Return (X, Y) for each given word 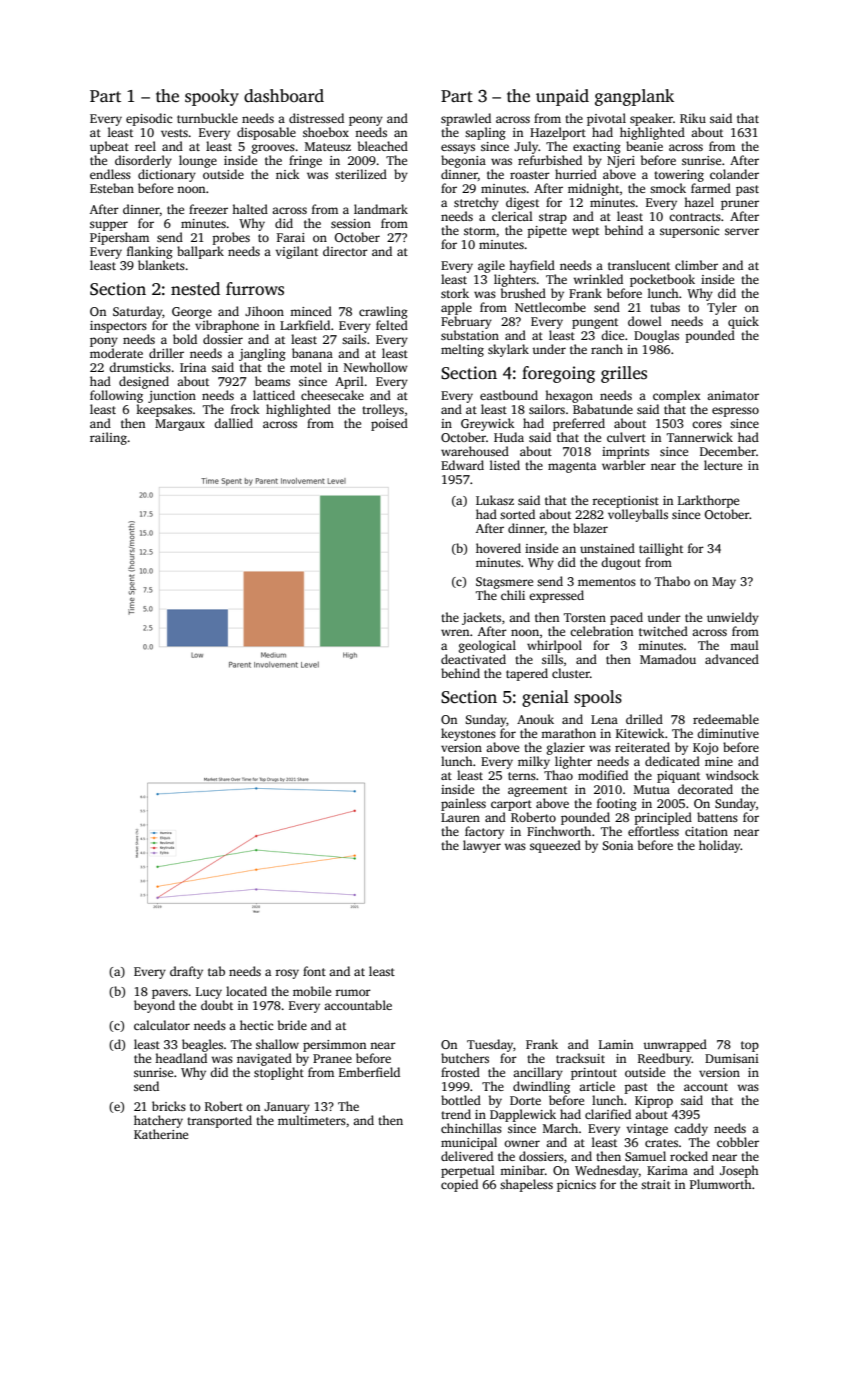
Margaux (180, 425)
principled (663, 818)
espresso (735, 412)
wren (455, 632)
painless (463, 804)
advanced (732, 659)
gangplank (634, 97)
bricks (169, 1106)
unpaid (562, 97)
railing (108, 438)
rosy (287, 974)
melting (462, 350)
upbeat (109, 147)
